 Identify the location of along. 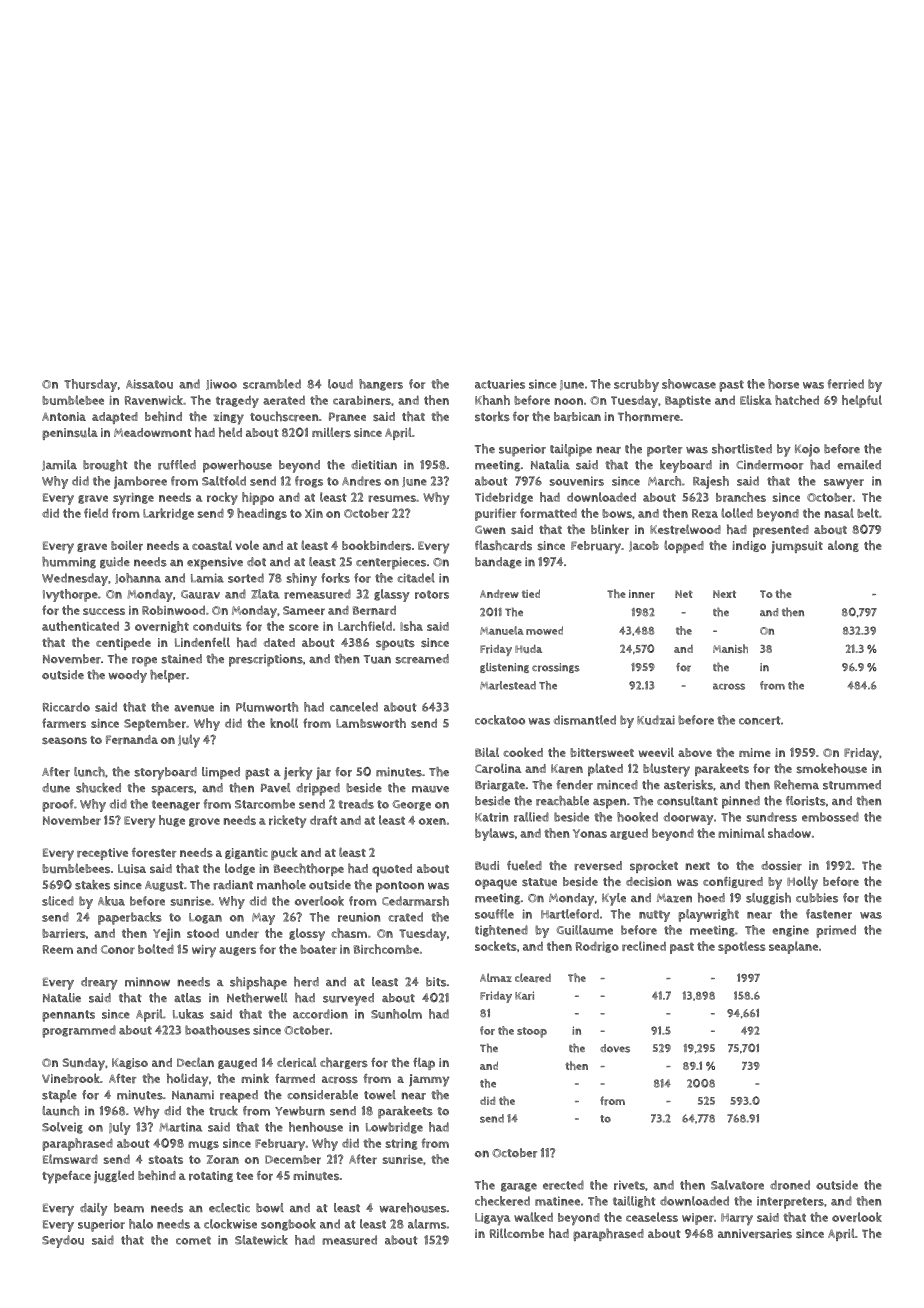
(843, 546).
